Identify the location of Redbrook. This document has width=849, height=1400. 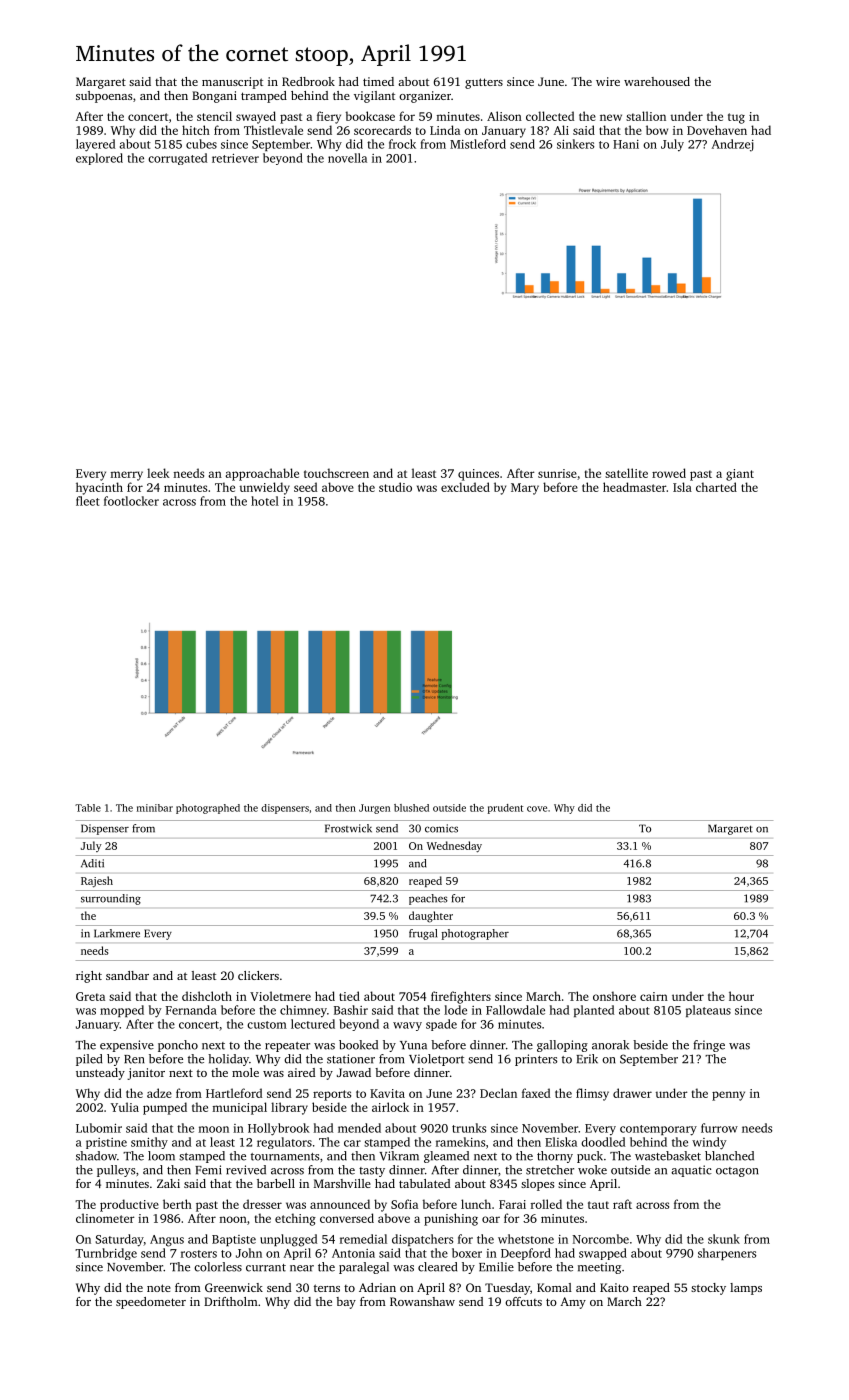
(308, 81).
